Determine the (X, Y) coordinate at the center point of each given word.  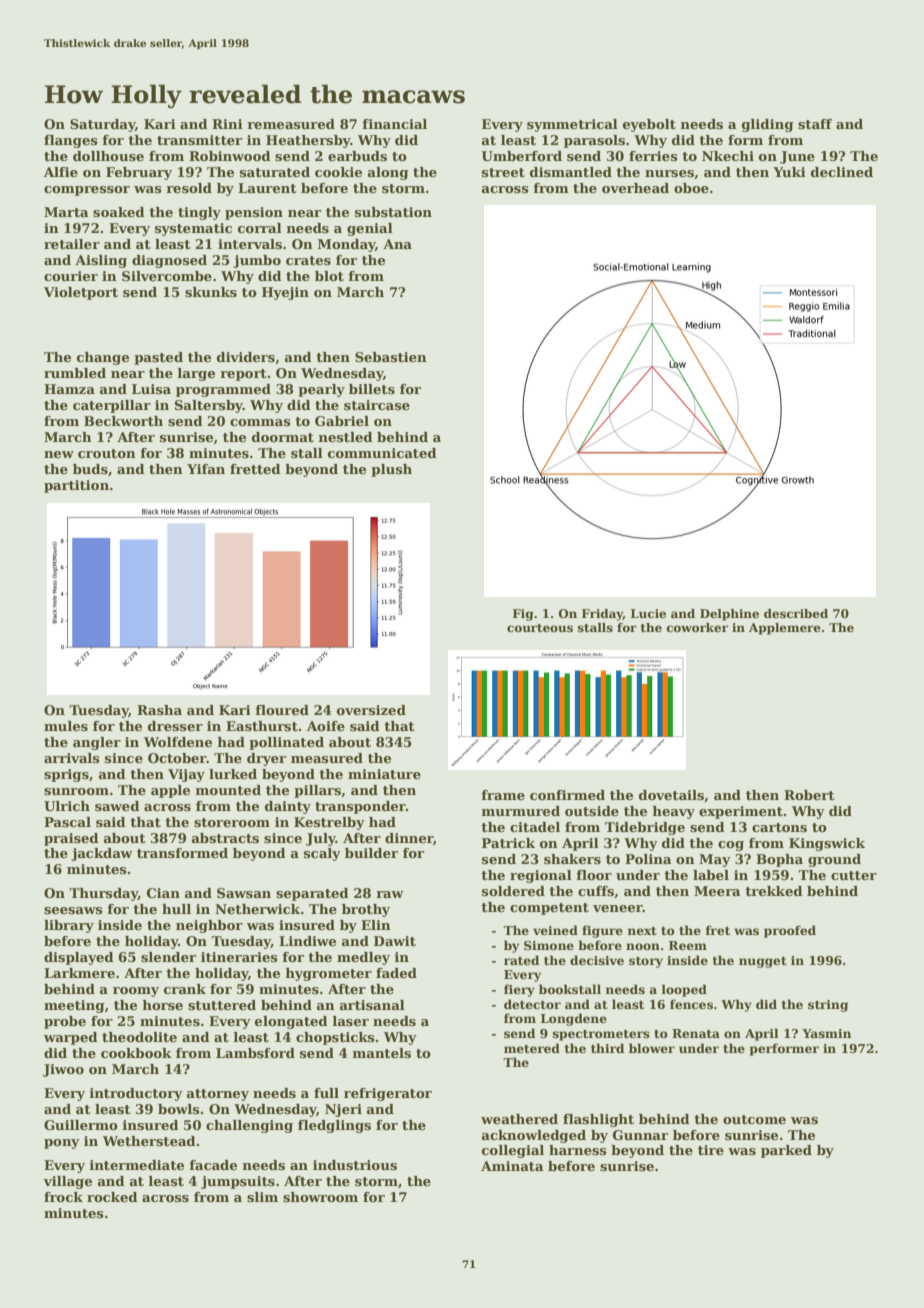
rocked (112, 1197)
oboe (691, 188)
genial (370, 229)
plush (391, 470)
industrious (355, 1165)
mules (66, 726)
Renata (696, 1033)
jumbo (257, 261)
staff (815, 124)
